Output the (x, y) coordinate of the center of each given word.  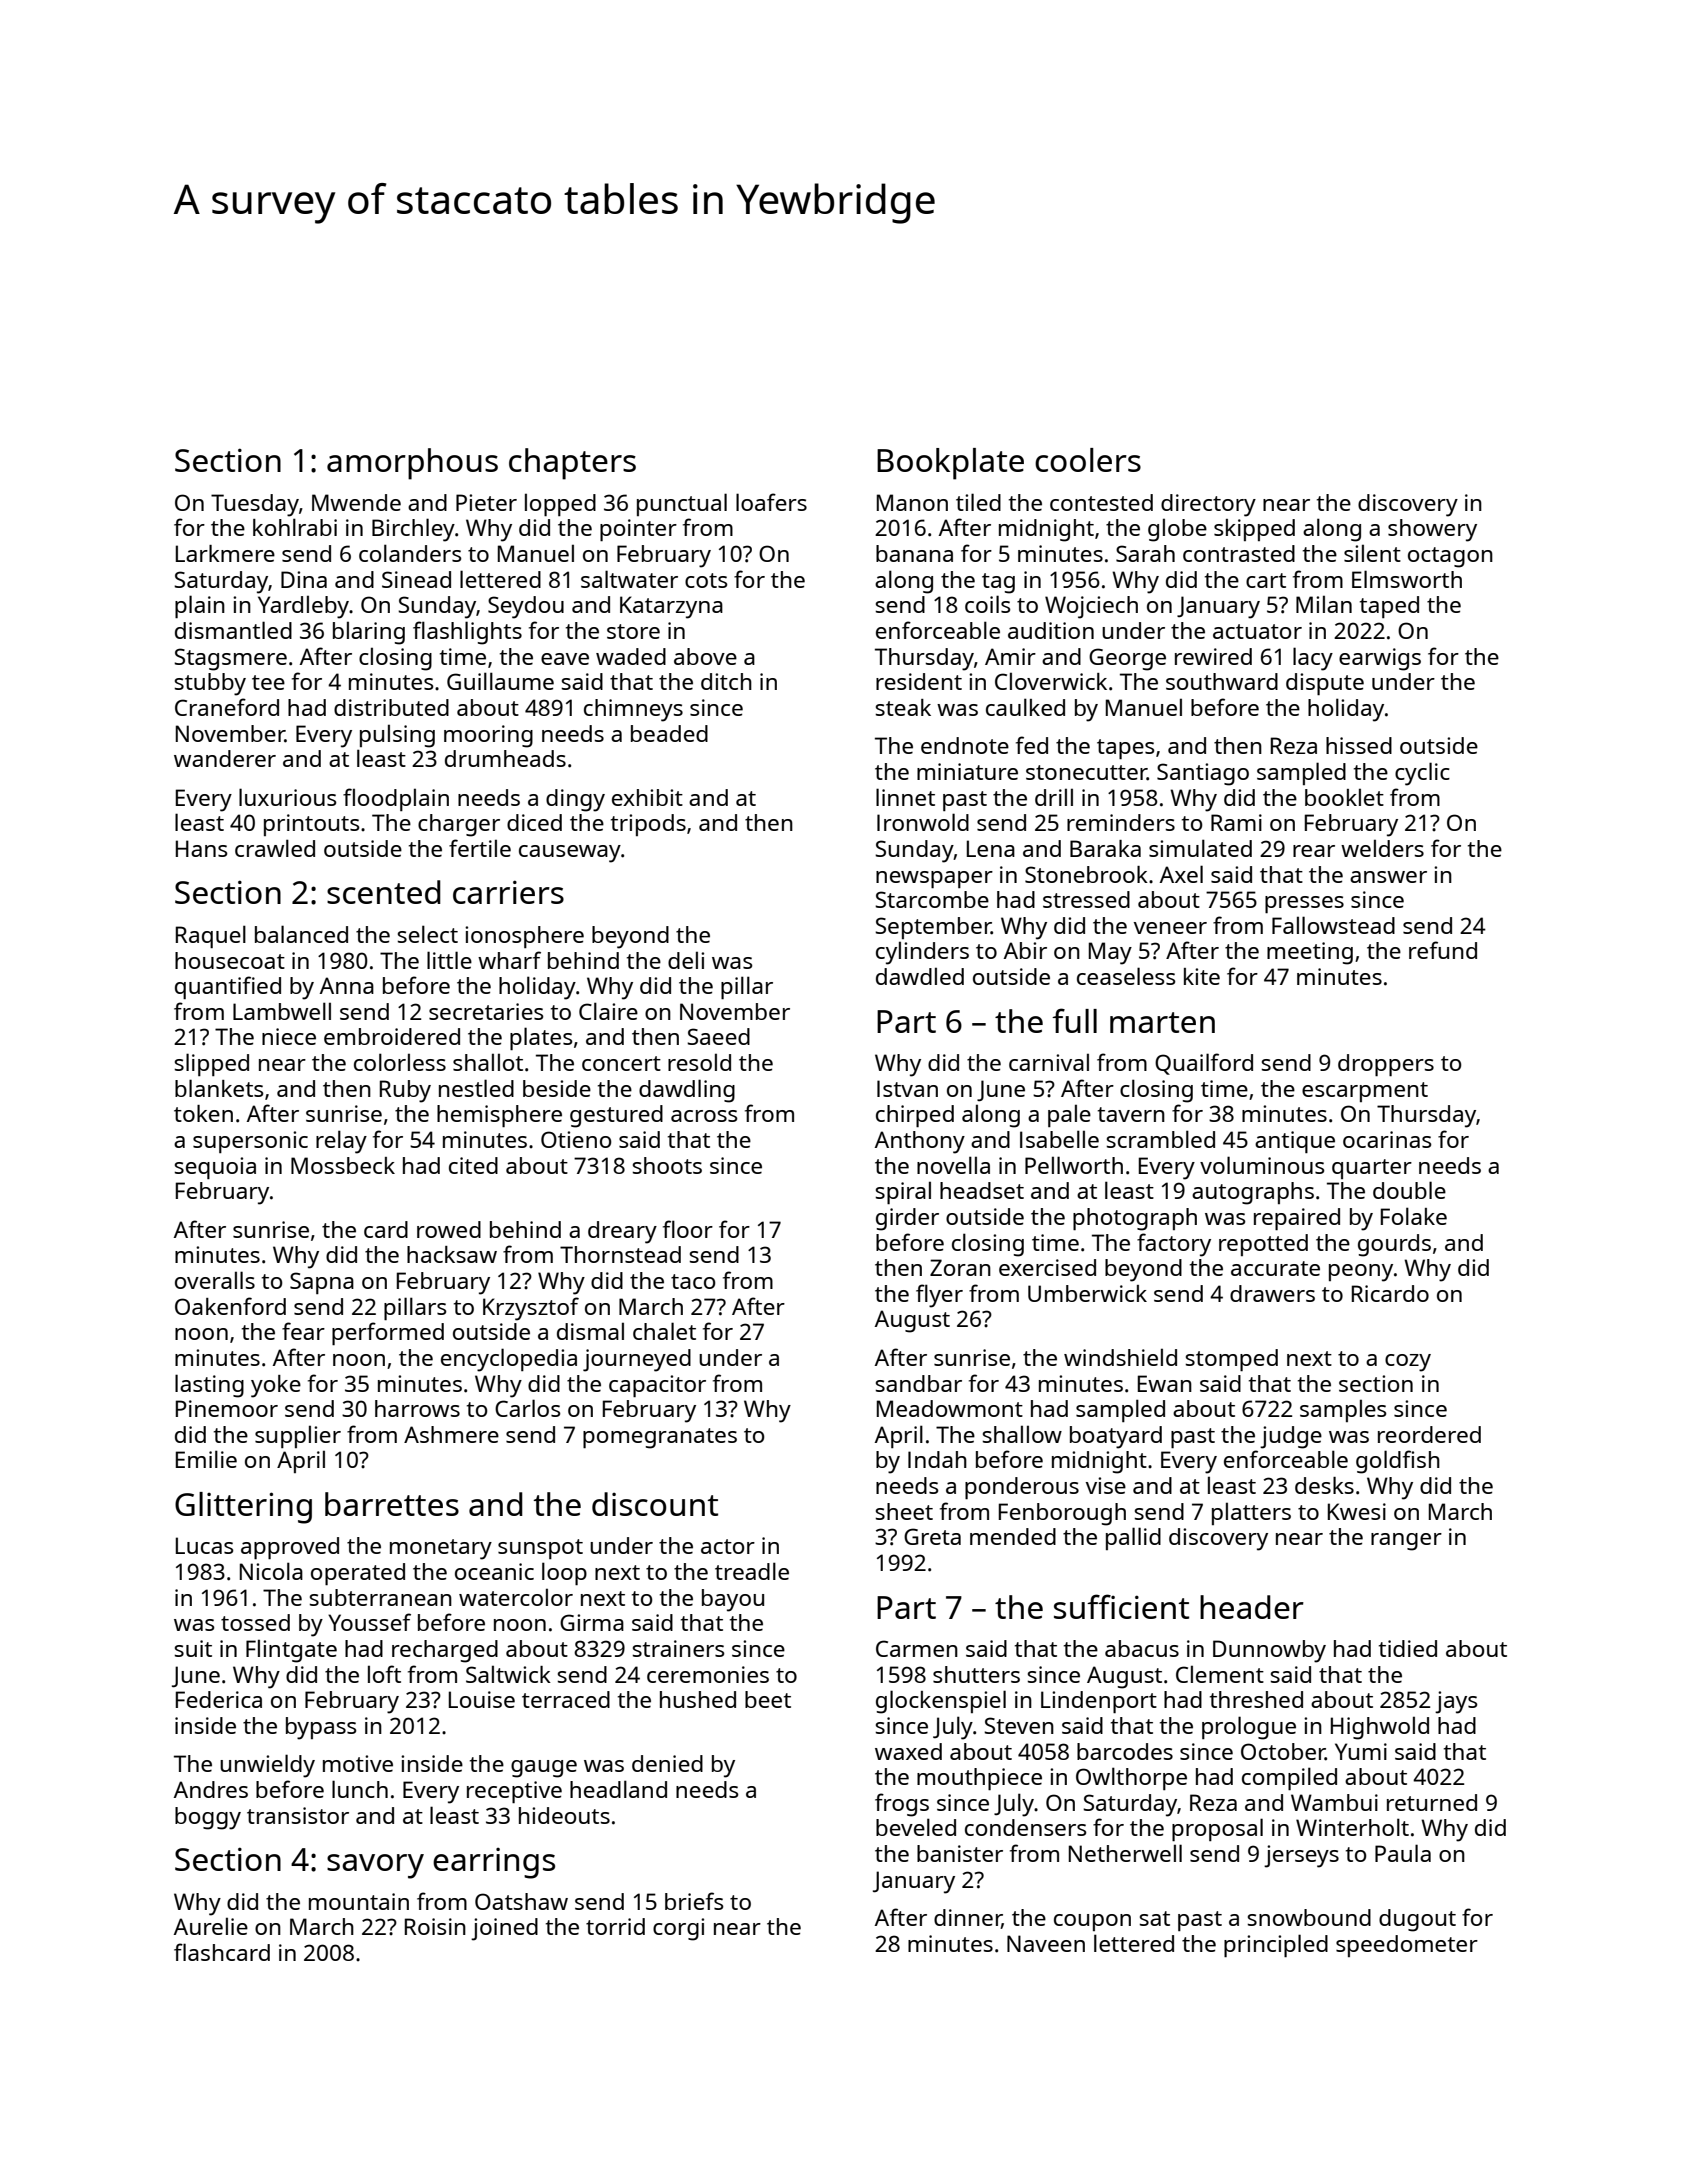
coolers (1088, 460)
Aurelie (211, 1926)
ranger (1406, 1542)
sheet (904, 1511)
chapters (572, 464)
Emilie (206, 1459)
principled (1276, 1945)
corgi (678, 1929)
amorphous (412, 464)
